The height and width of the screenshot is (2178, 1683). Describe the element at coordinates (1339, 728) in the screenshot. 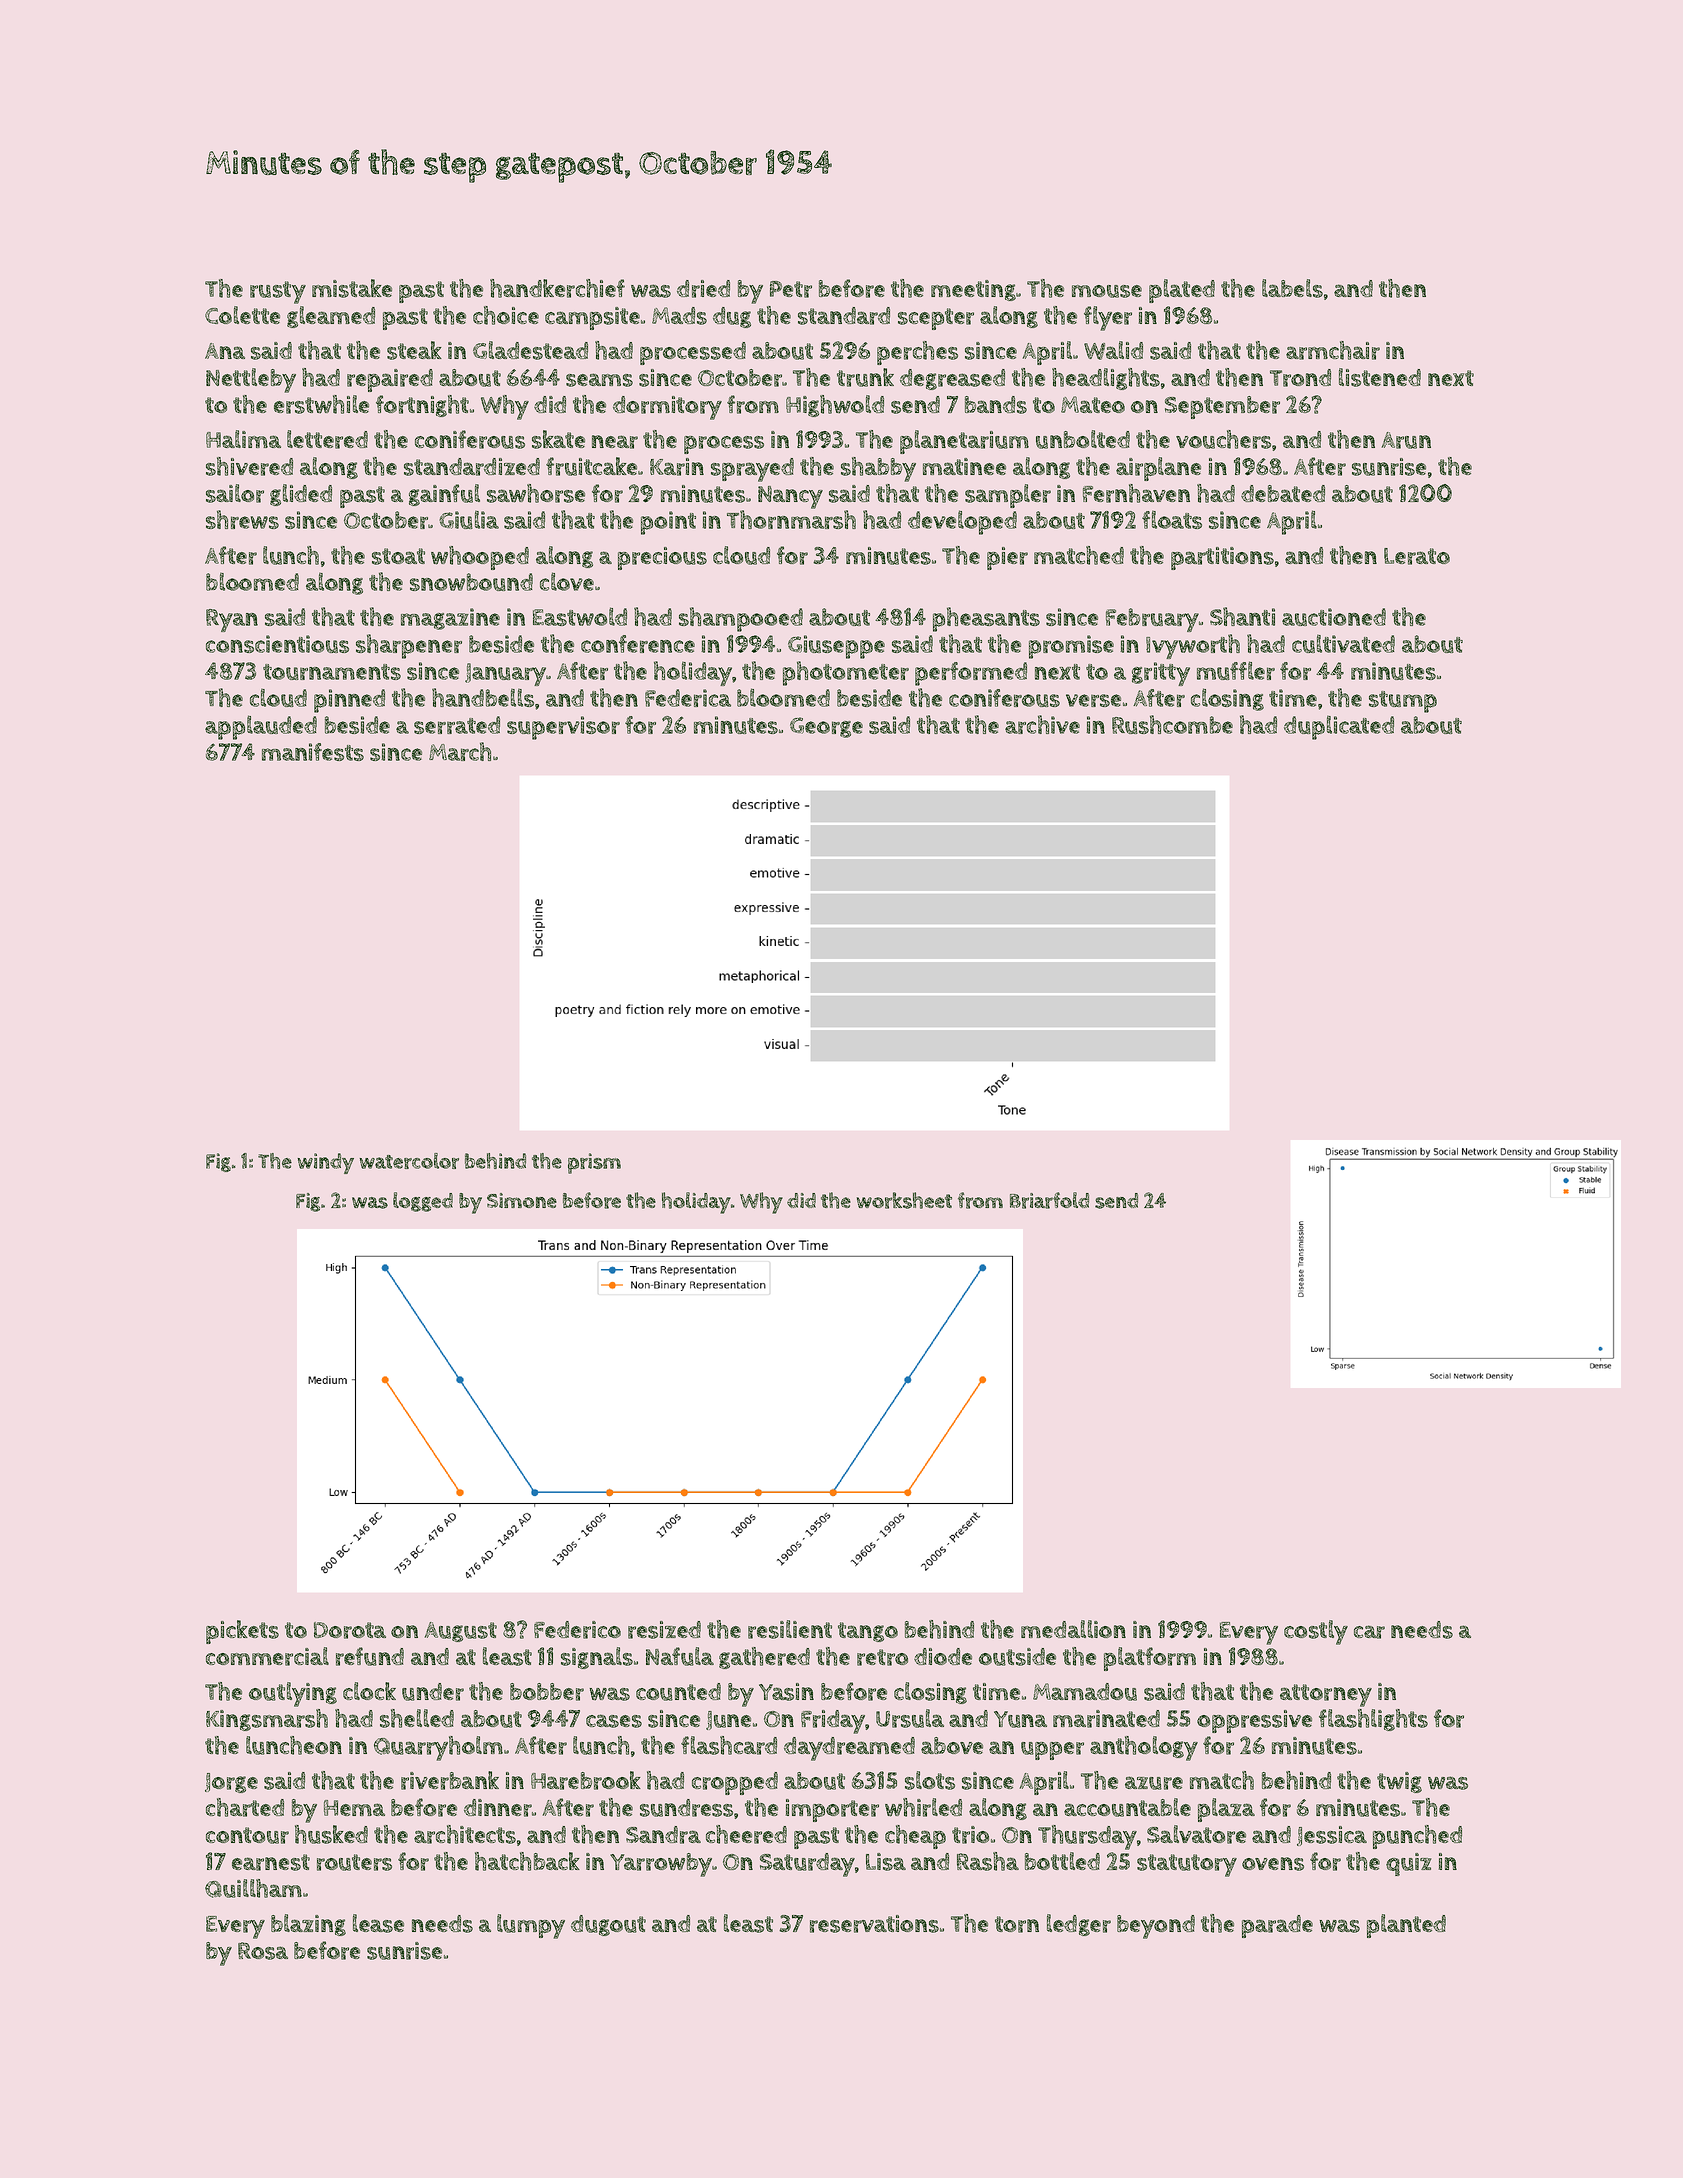

I see `duplicated` at that location.
